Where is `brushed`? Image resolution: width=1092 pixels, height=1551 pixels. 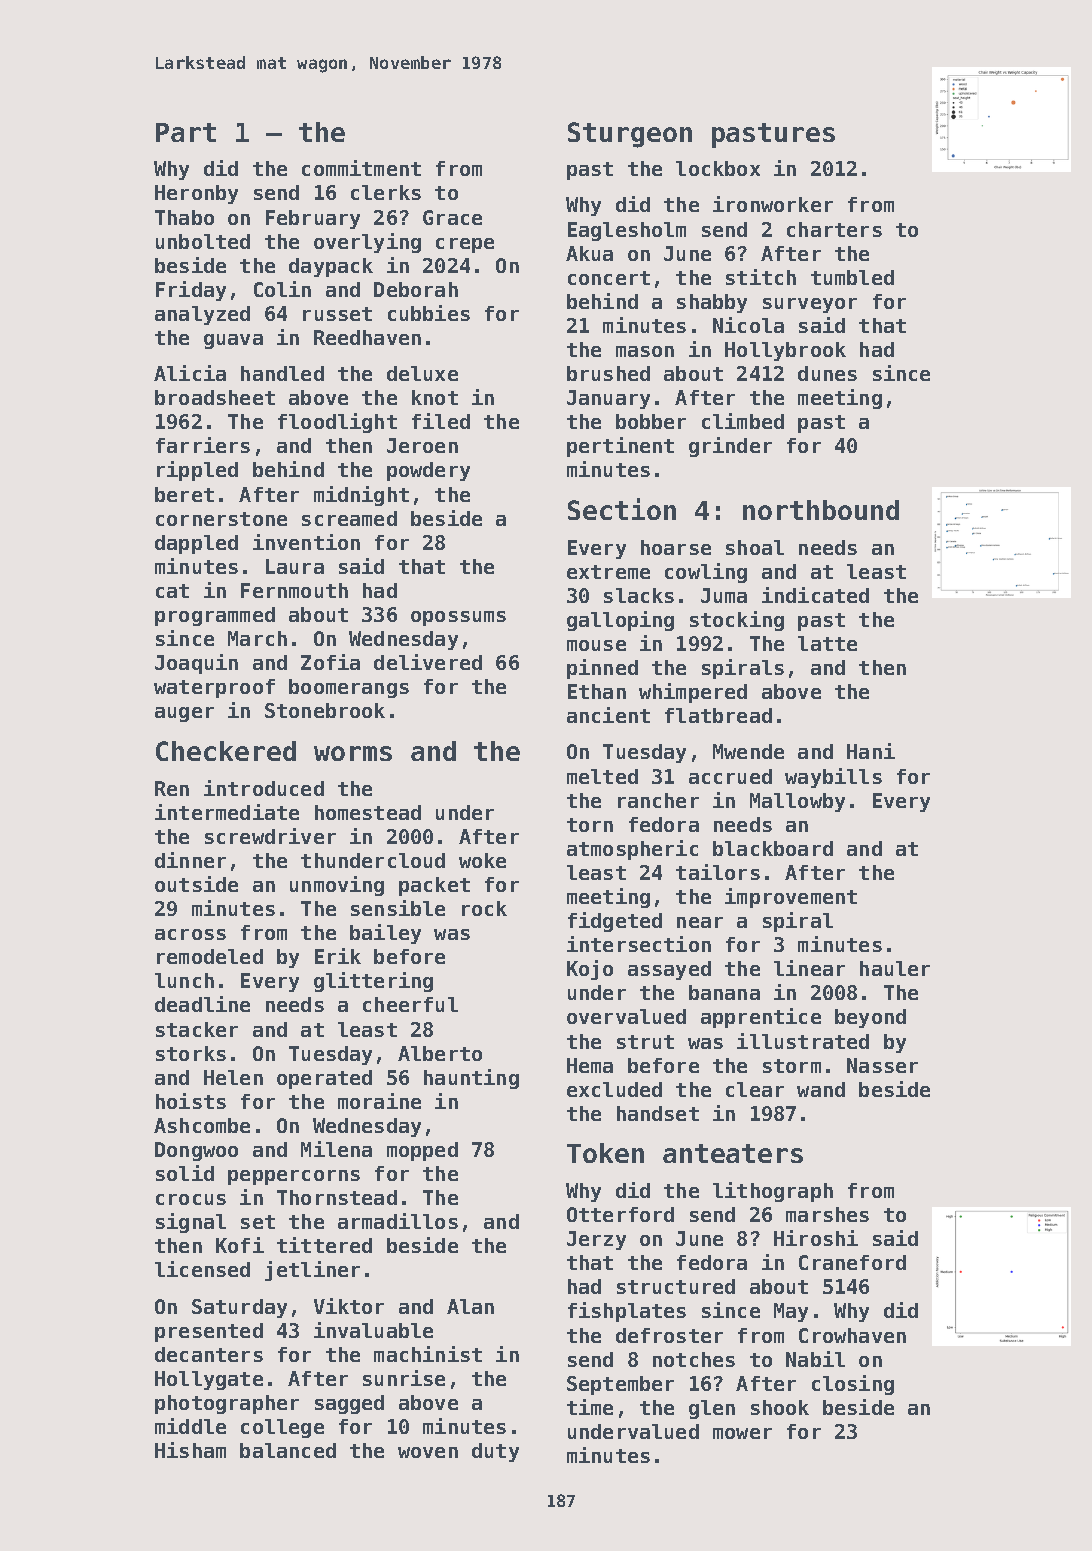
brushed is located at coordinates (608, 373).
